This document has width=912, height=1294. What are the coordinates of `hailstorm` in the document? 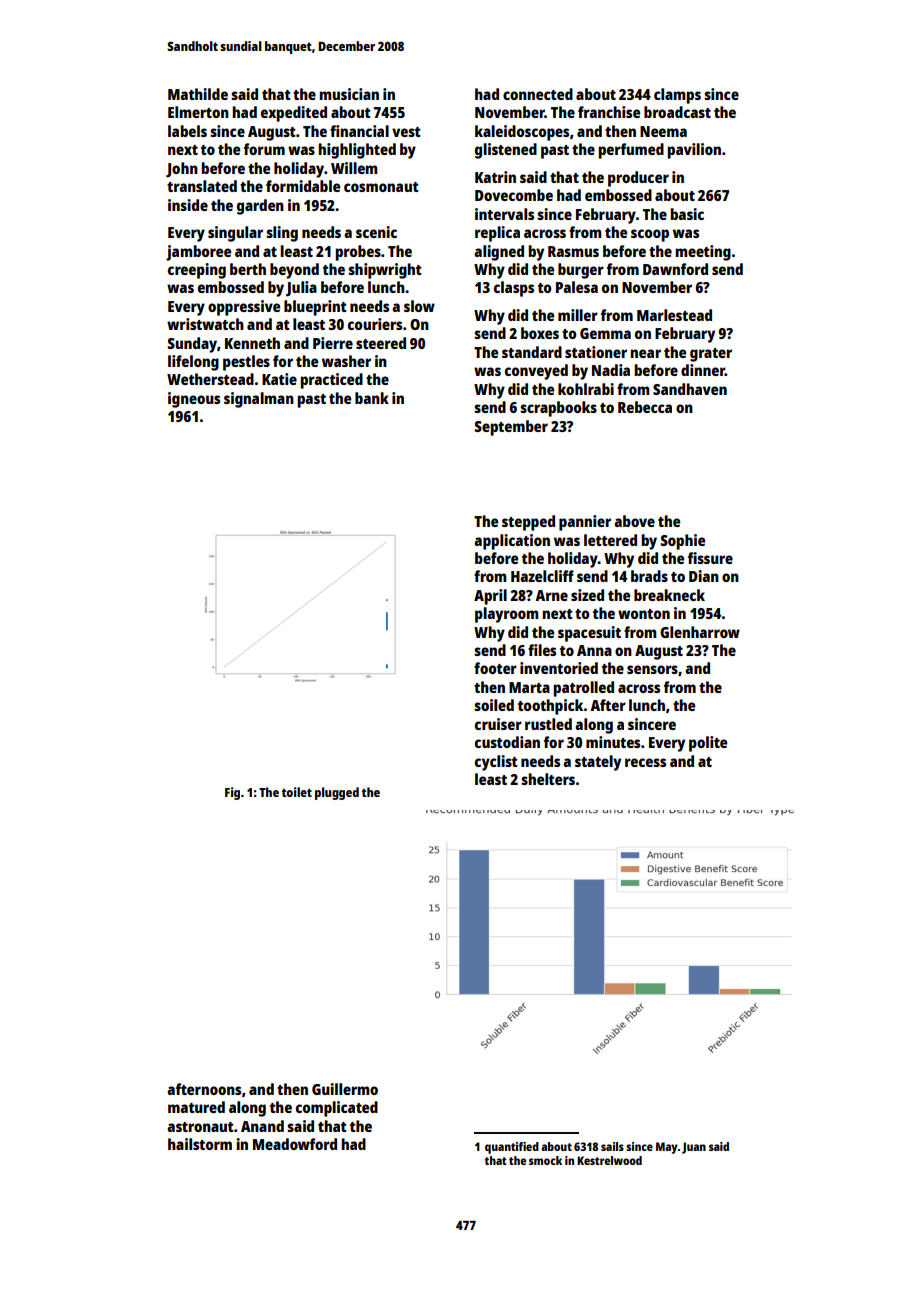 It's located at (200, 1144).
